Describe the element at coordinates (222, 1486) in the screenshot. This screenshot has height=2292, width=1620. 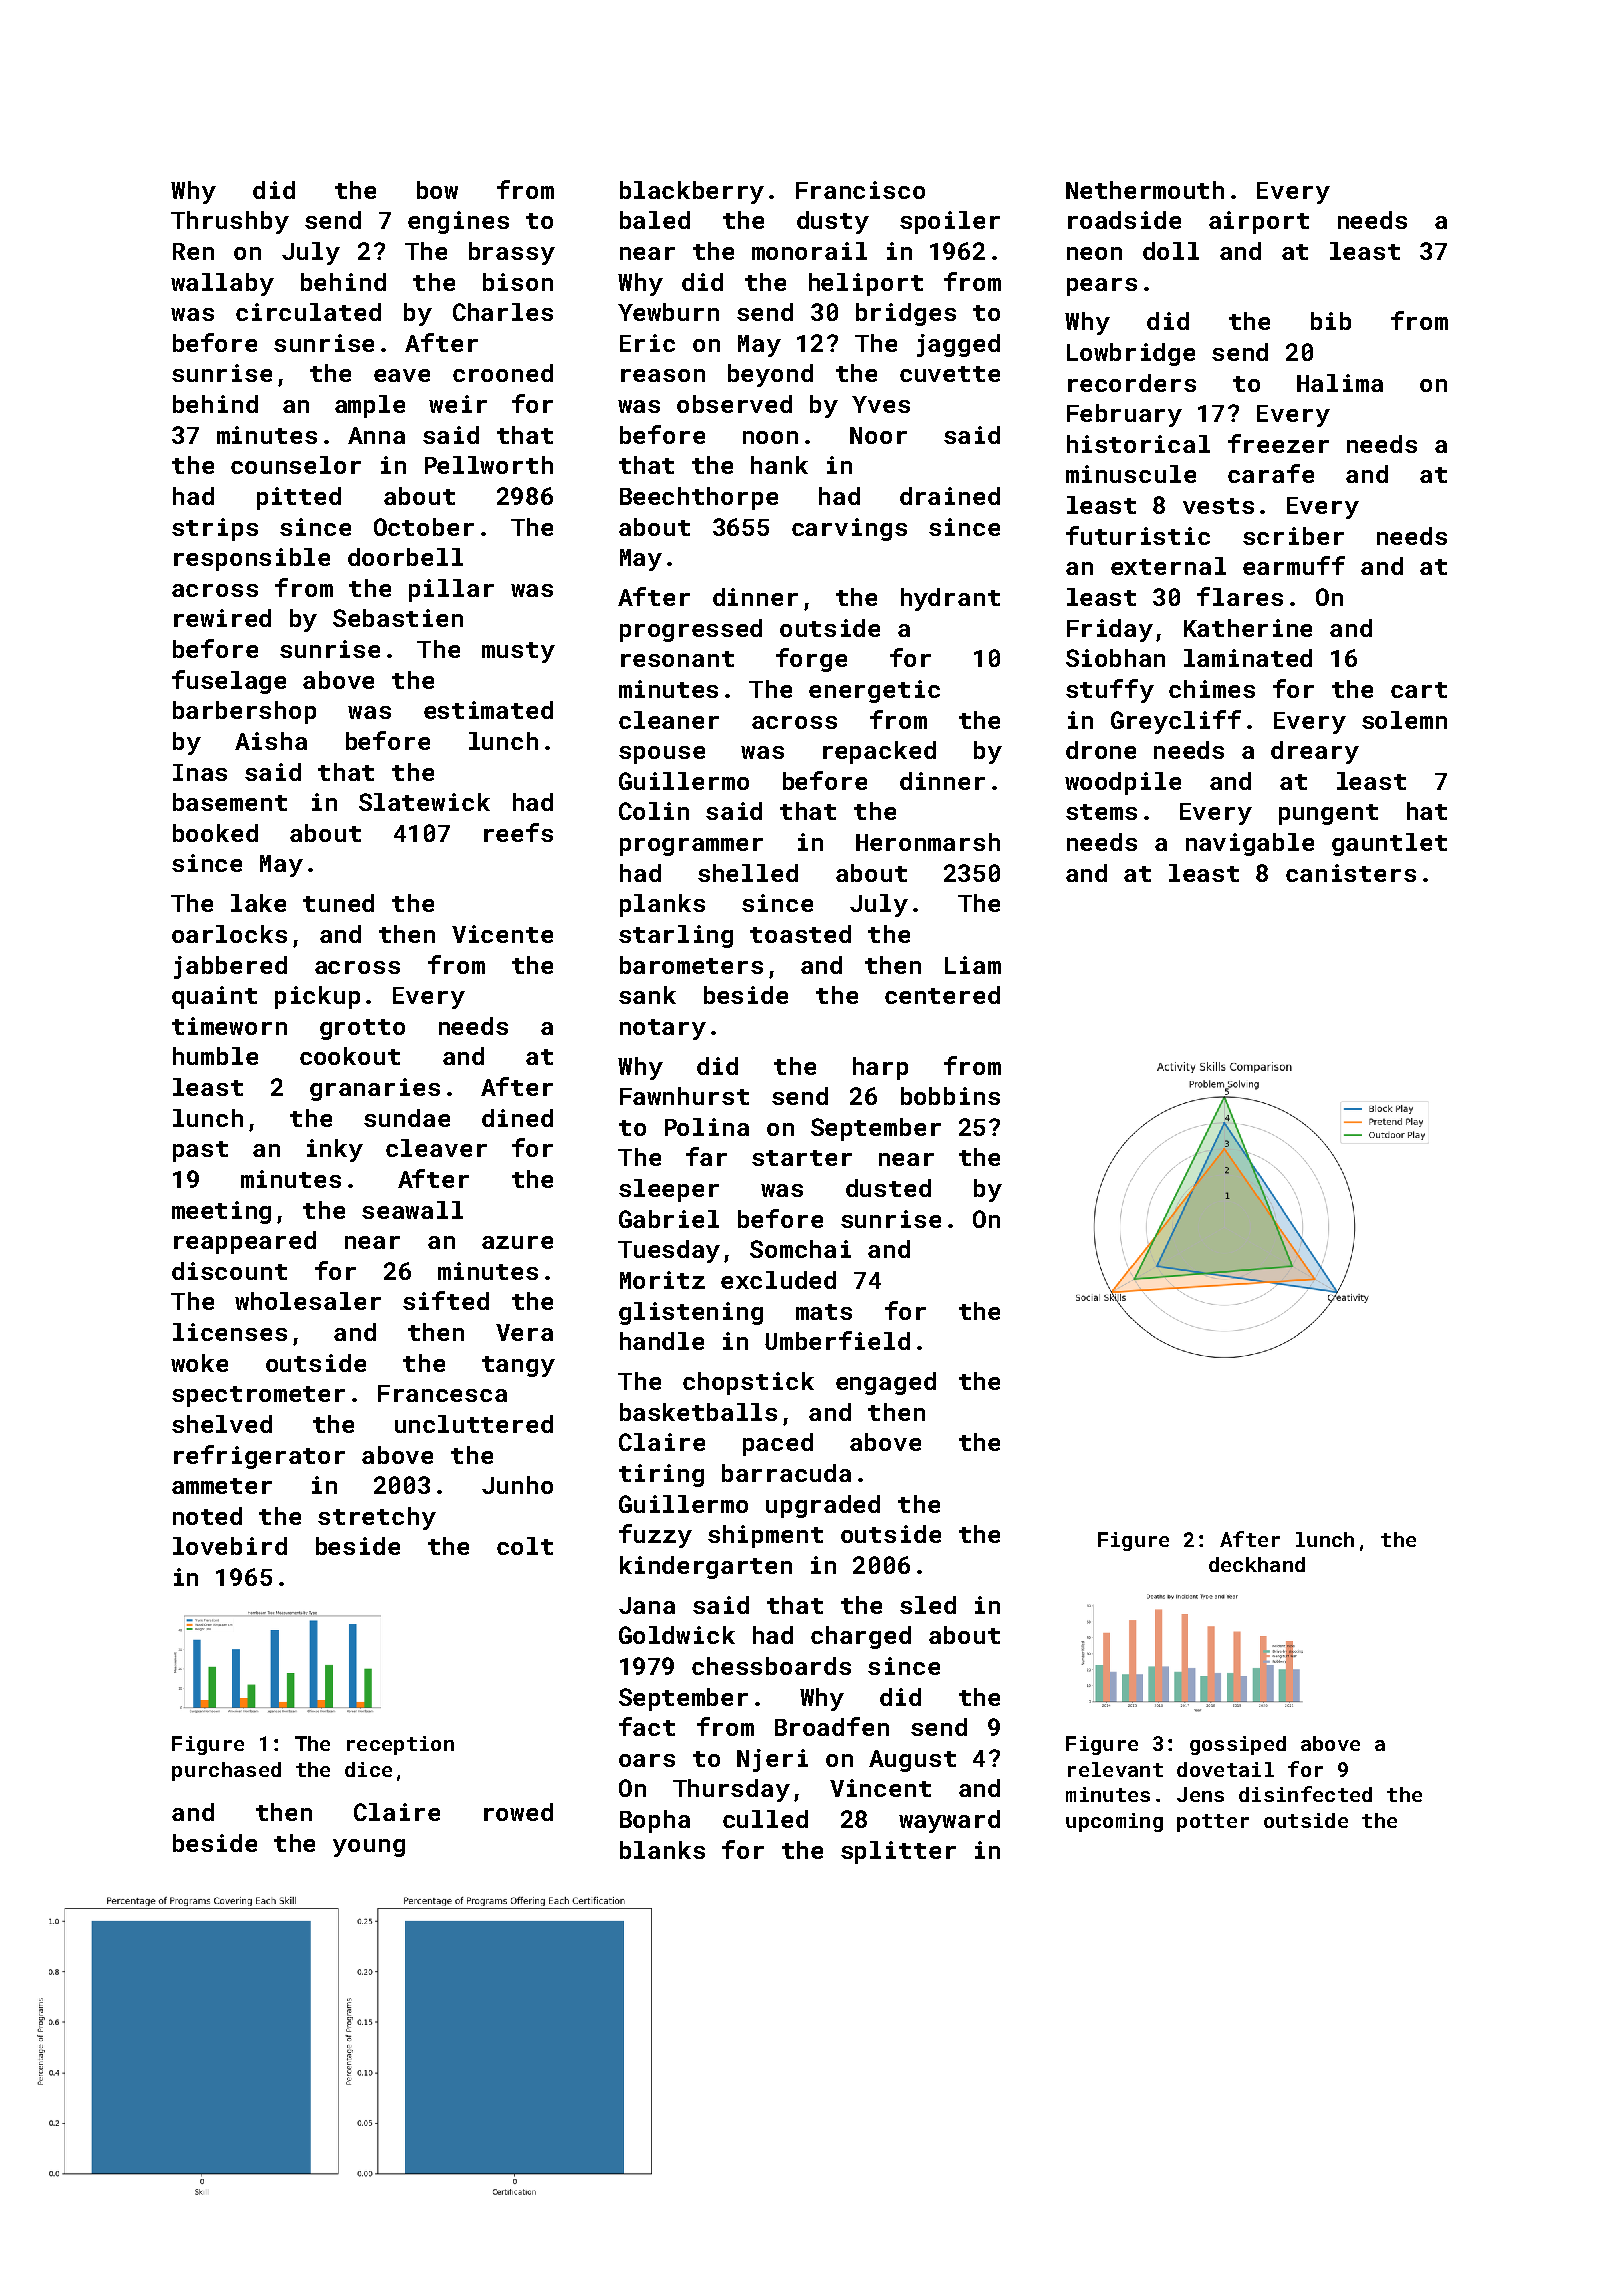
I see `ammeter` at that location.
